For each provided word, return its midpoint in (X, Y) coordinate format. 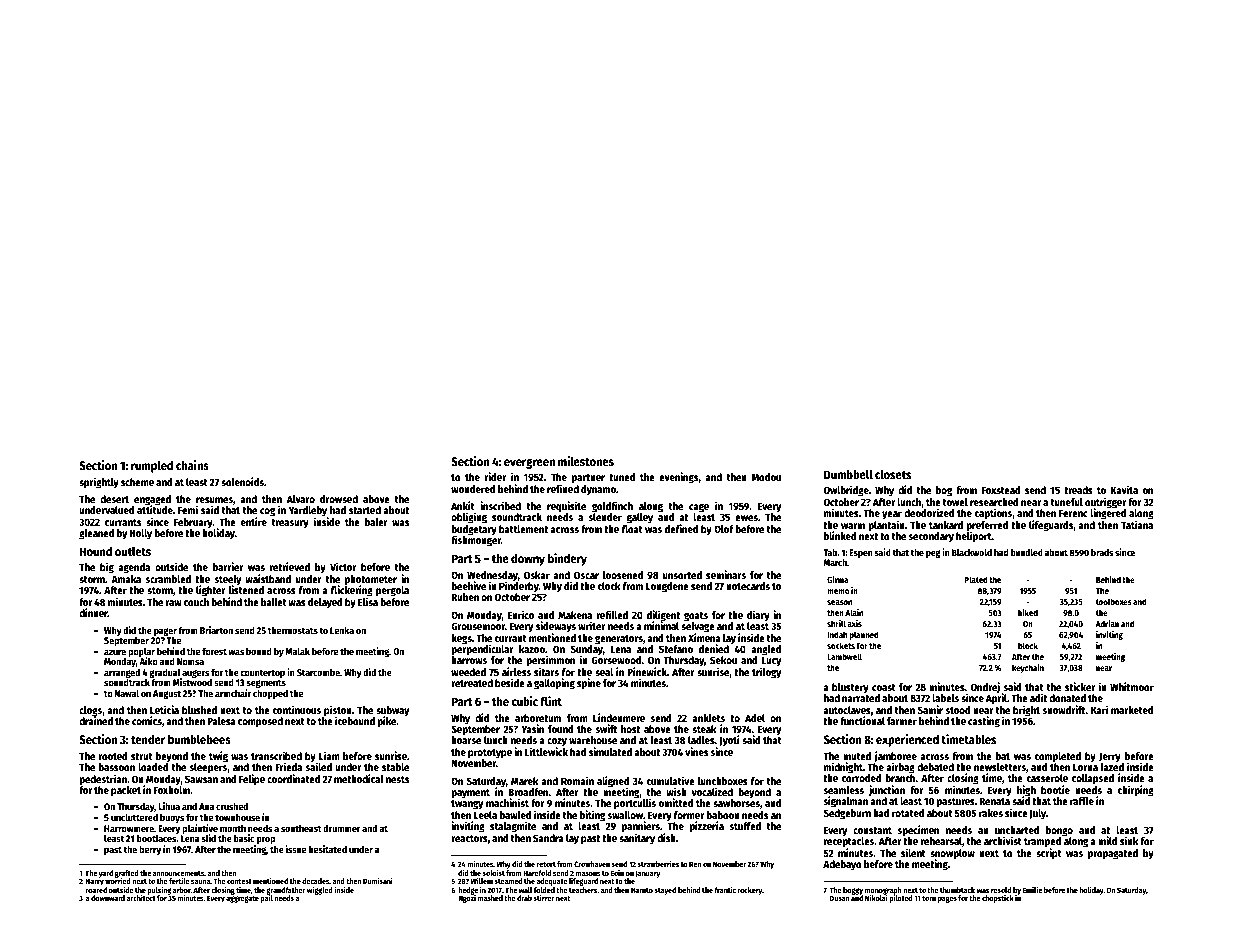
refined (563, 488)
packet (126, 791)
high (1026, 791)
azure (115, 652)
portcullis (635, 804)
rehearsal (941, 841)
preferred (987, 526)
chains (192, 465)
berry (150, 850)
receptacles (849, 842)
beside (510, 682)
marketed (1132, 710)
